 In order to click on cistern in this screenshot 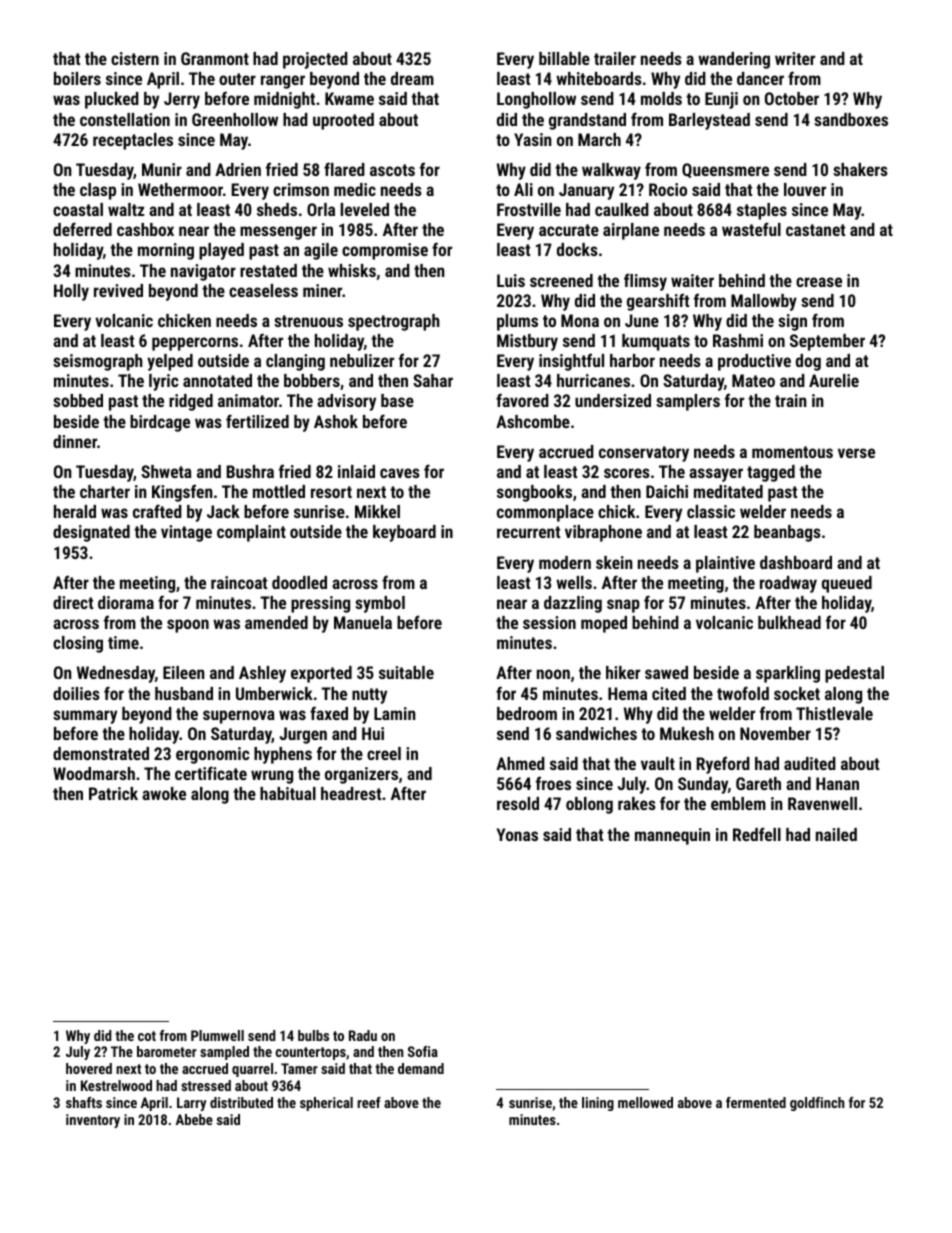, I will do `click(135, 58)`.
